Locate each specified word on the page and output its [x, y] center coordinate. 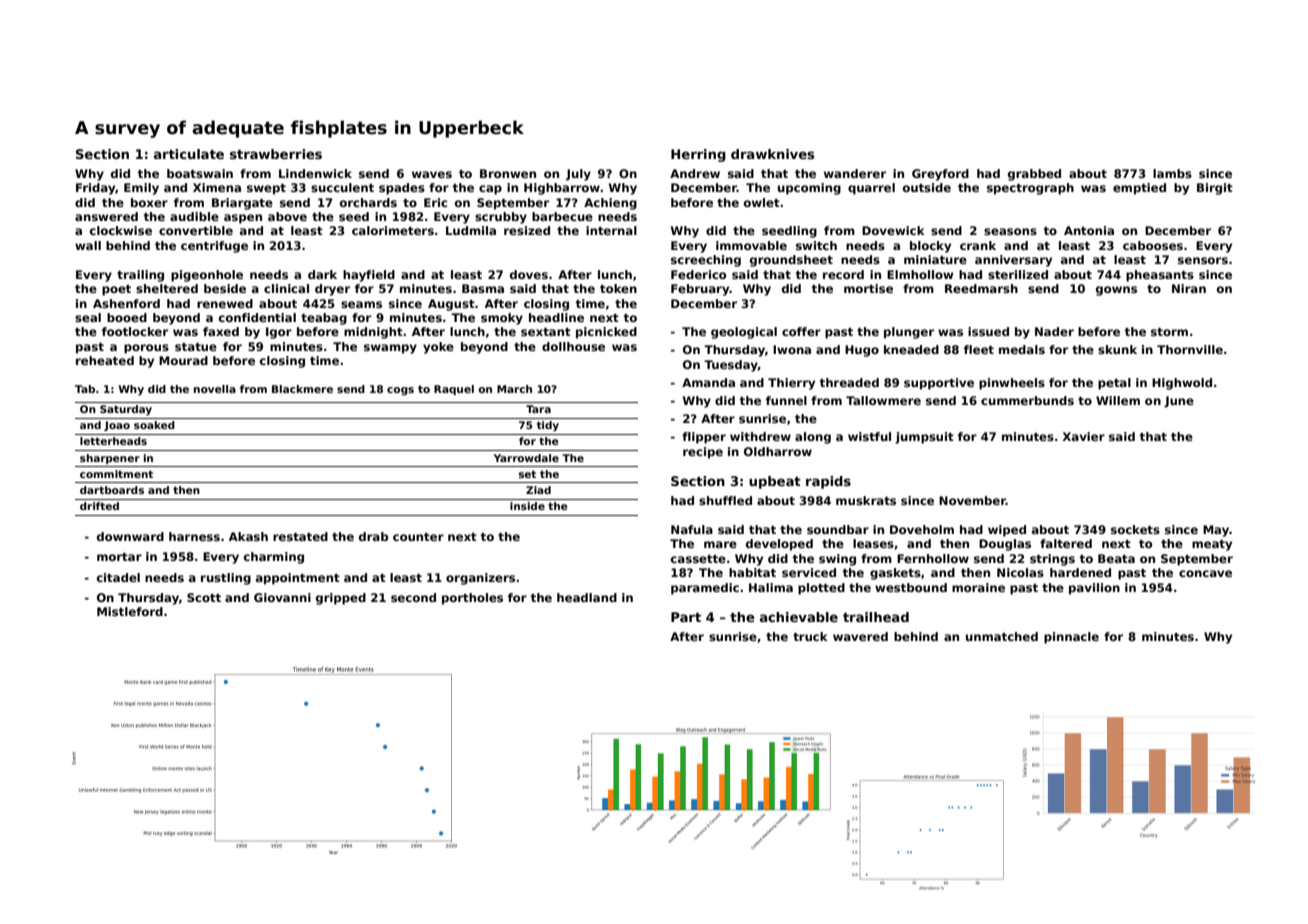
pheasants [1160, 276]
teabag [324, 319]
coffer [801, 331]
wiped [1007, 531]
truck [810, 636]
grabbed [1034, 175]
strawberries [276, 154]
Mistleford [130, 611]
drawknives [772, 154]
